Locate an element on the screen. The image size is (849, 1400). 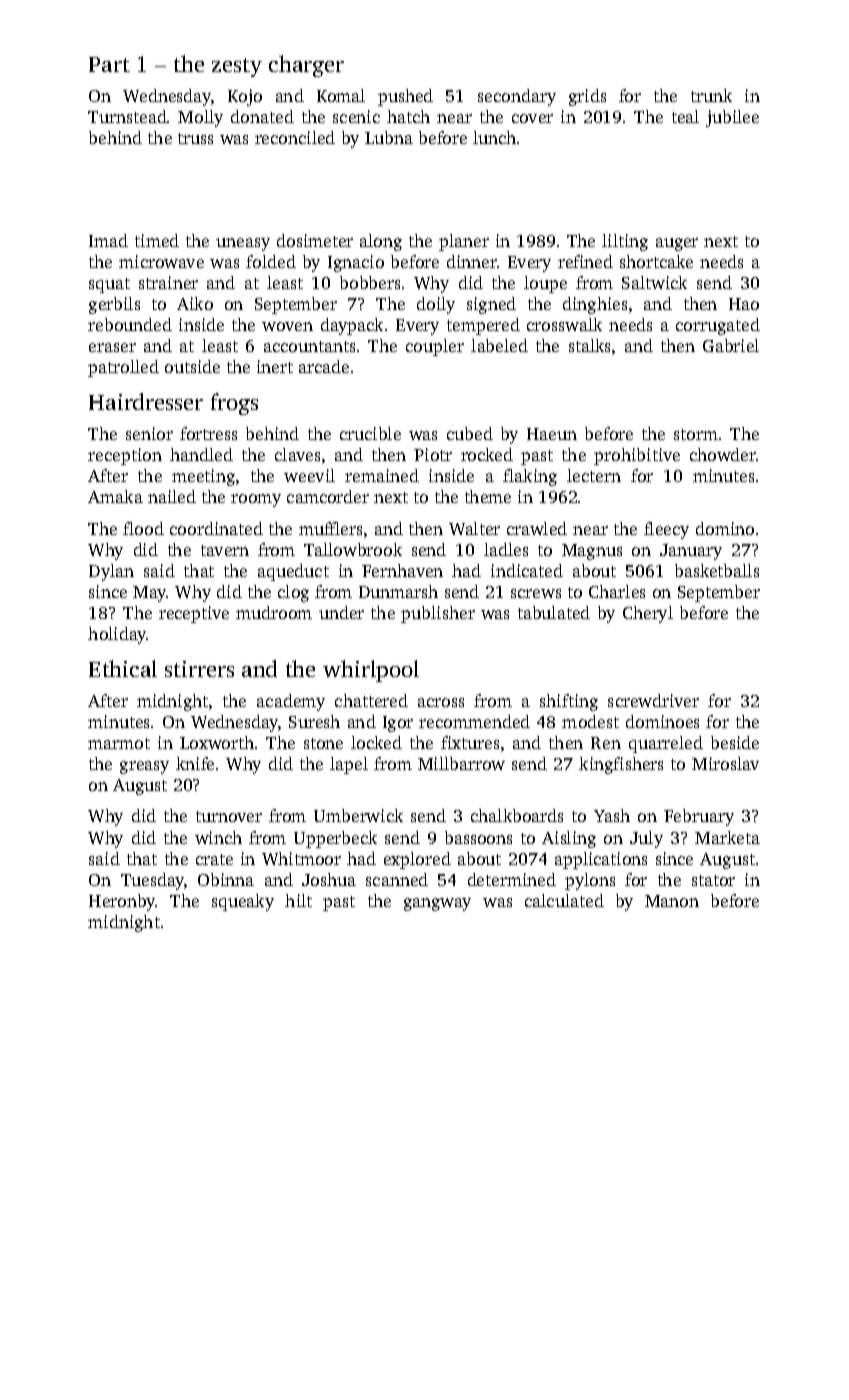
lunch is located at coordinates (494, 137).
